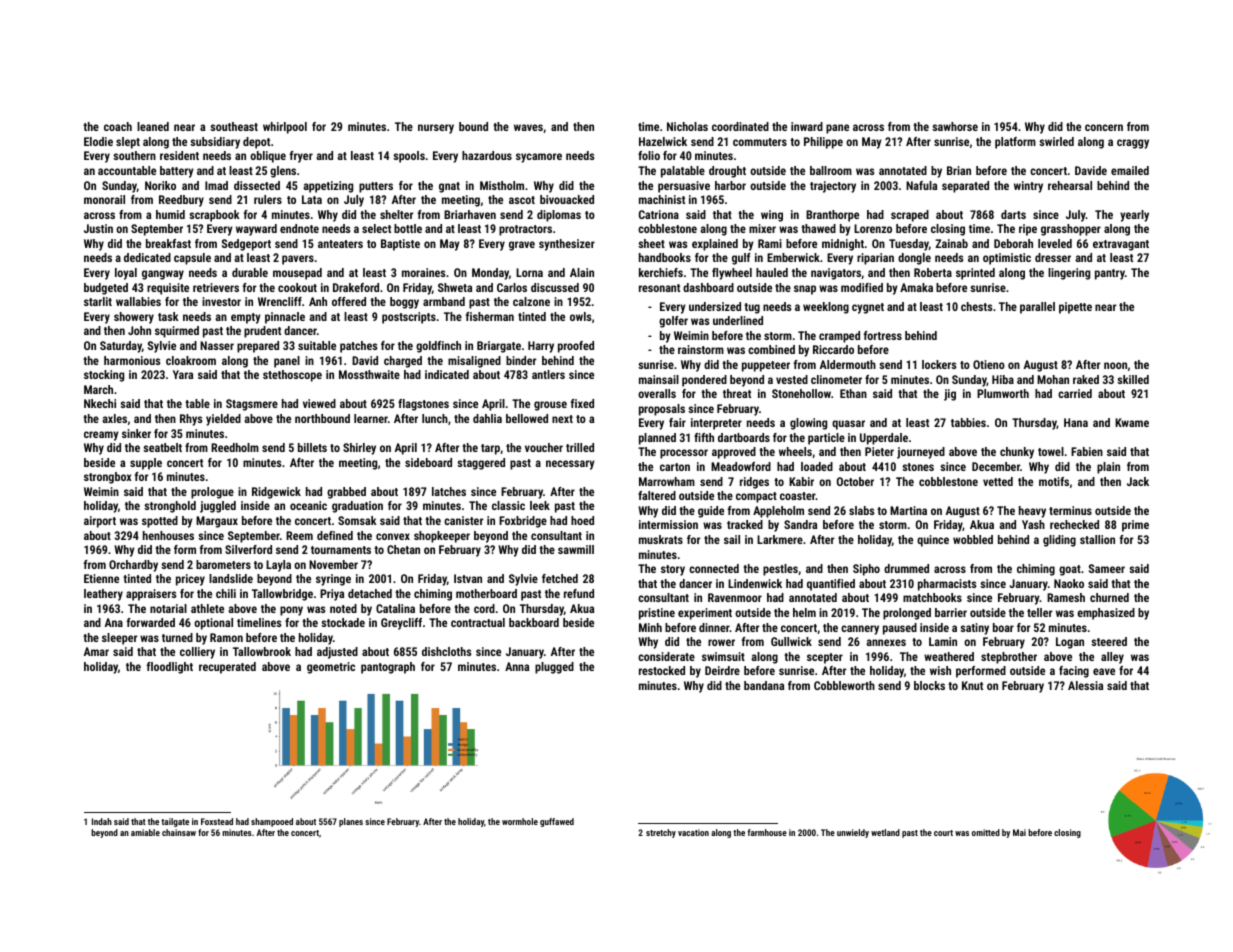 This screenshot has height=952, width=1233. What do you see at coordinates (102, 821) in the screenshot?
I see `Indah` at bounding box center [102, 821].
